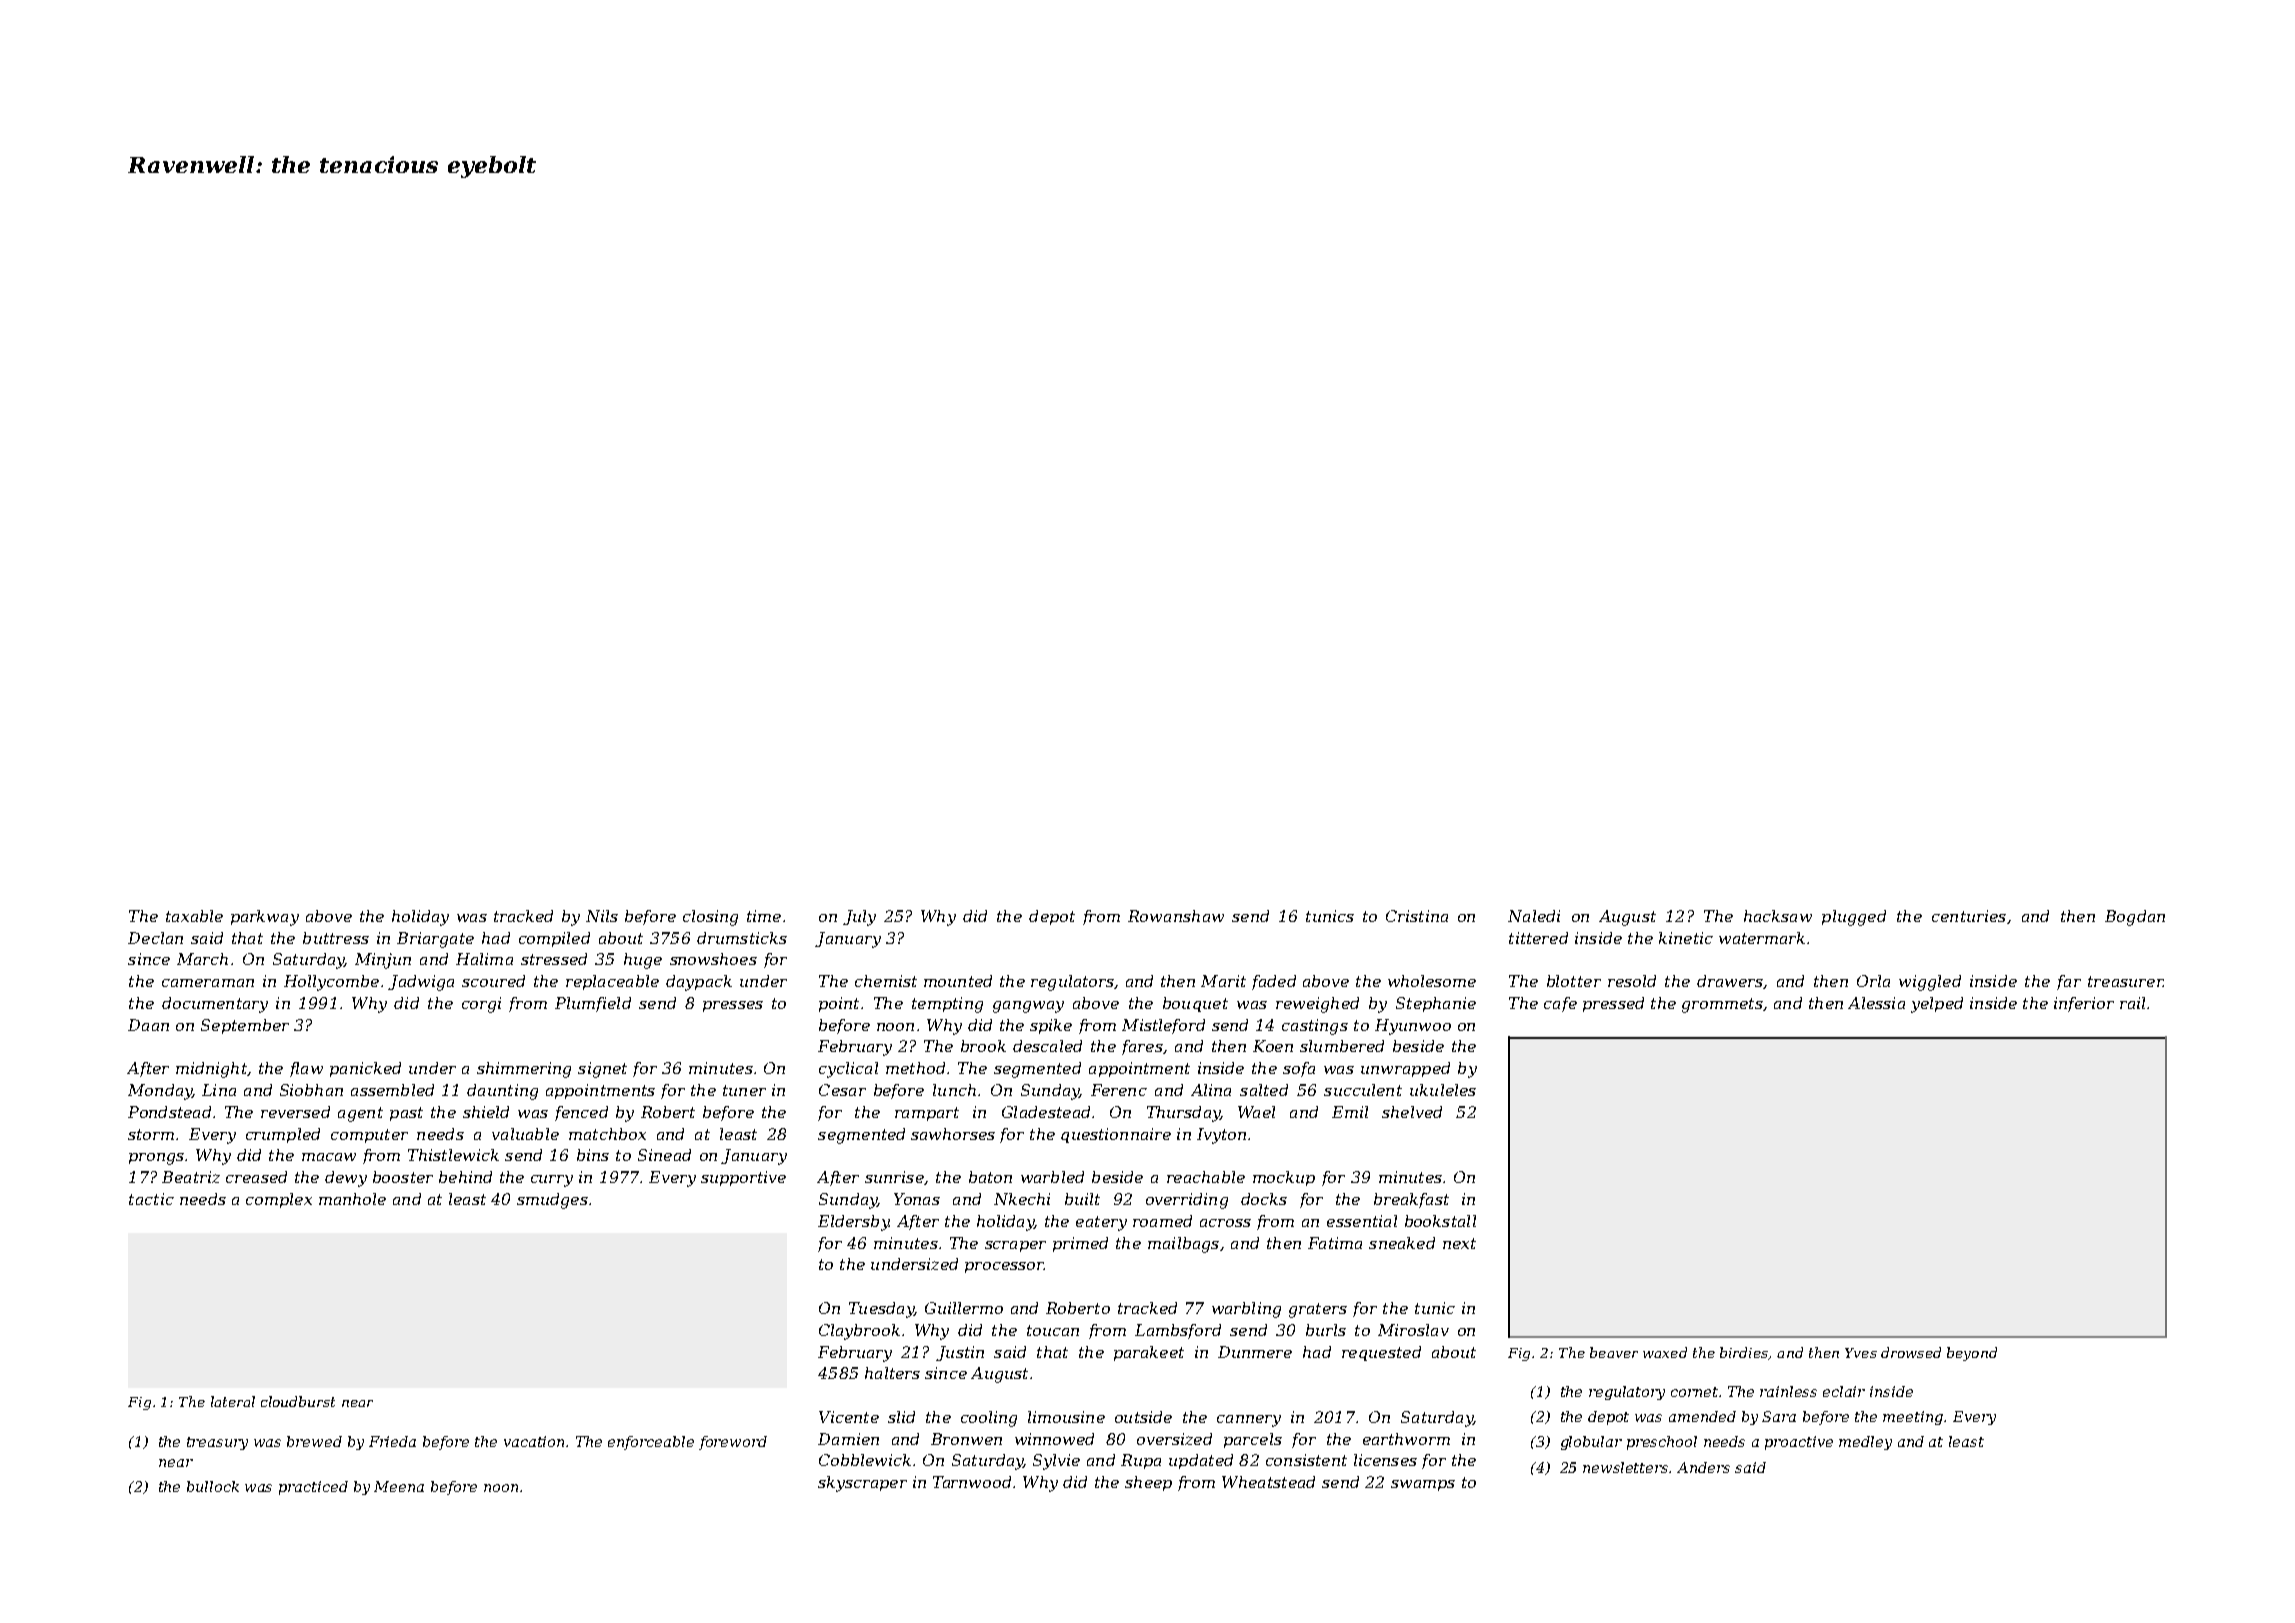  Describe the element at coordinates (1744, 1352) in the screenshot. I see `birdies` at that location.
